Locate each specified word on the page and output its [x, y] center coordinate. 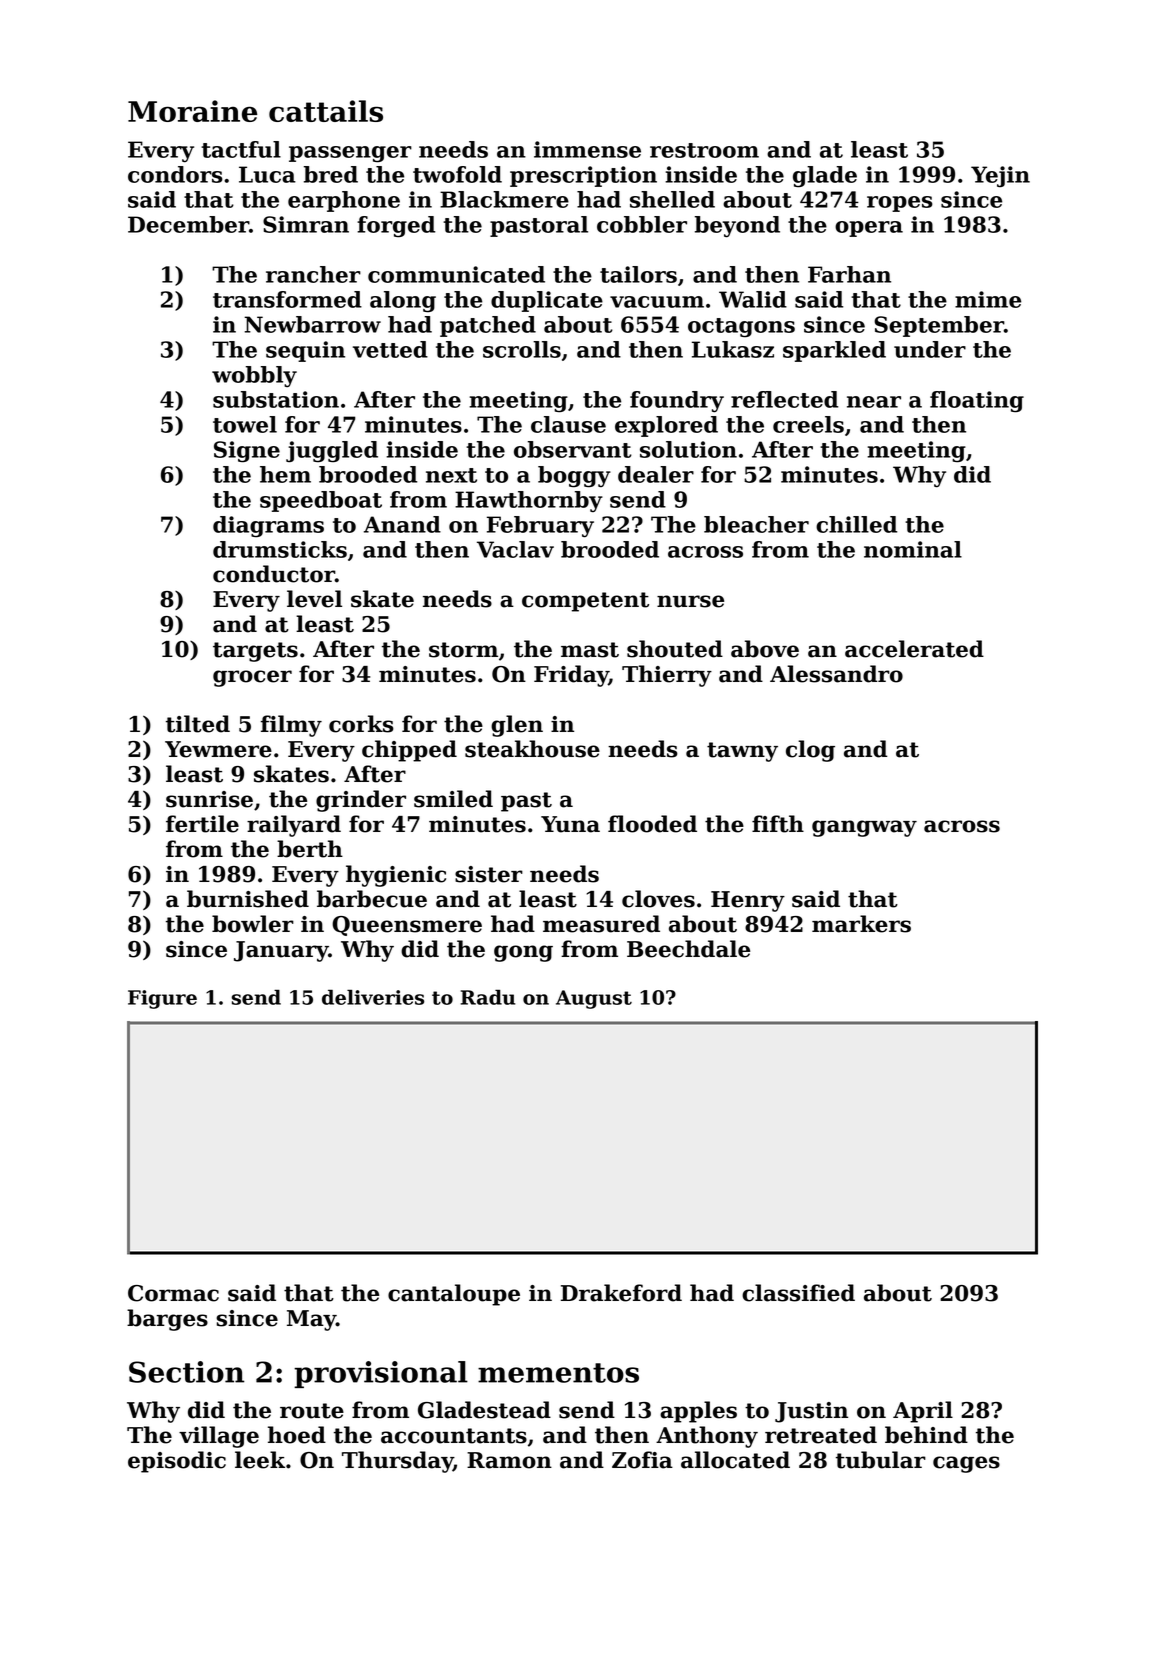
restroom [704, 150]
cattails [326, 111]
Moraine [192, 111]
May [311, 1320]
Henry [748, 901]
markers [861, 924]
